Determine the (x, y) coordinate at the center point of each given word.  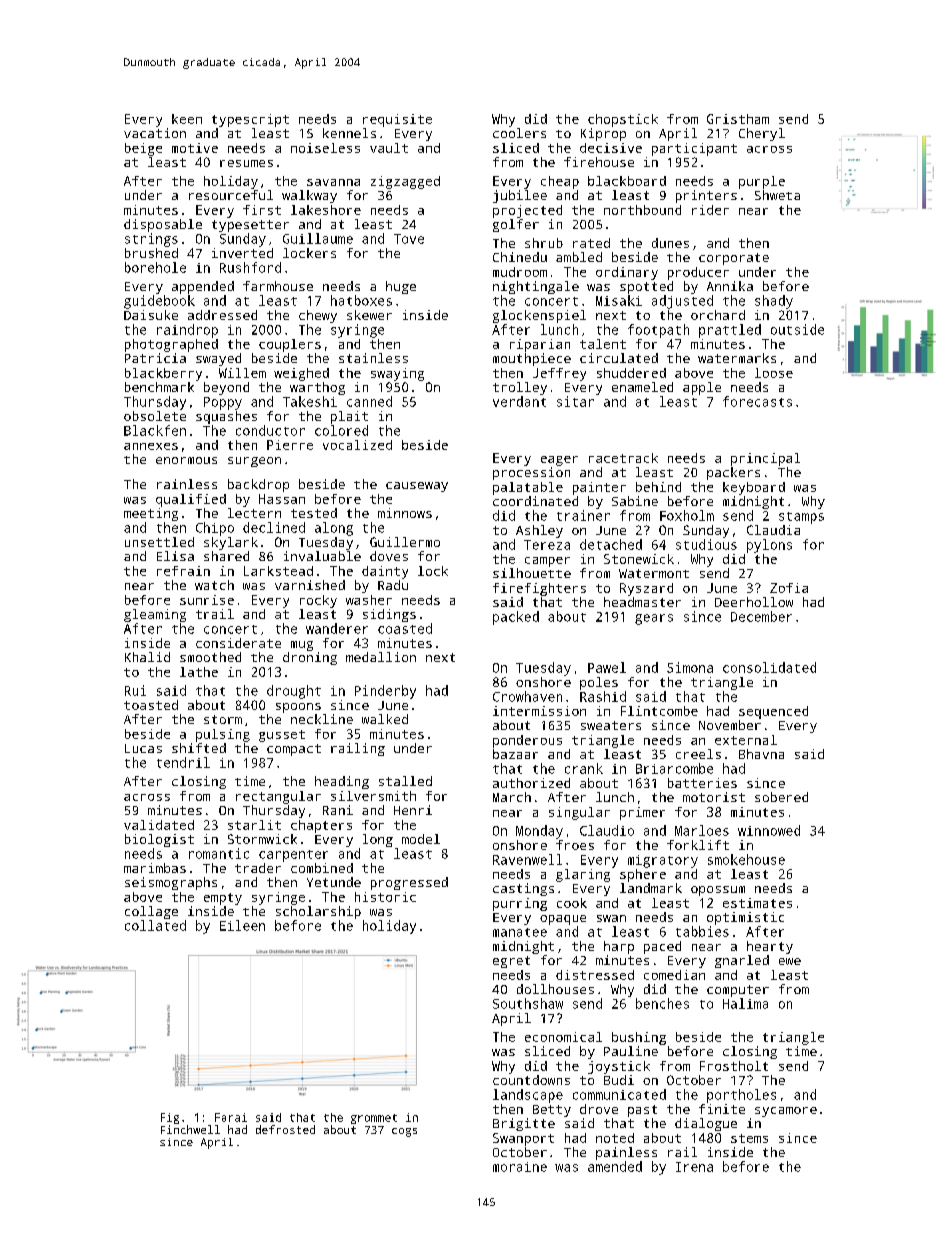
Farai (231, 1117)
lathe (199, 672)
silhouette (532, 573)
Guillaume (318, 238)
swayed (218, 359)
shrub (544, 243)
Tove (409, 239)
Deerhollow (754, 602)
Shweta (777, 195)
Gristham (738, 119)
